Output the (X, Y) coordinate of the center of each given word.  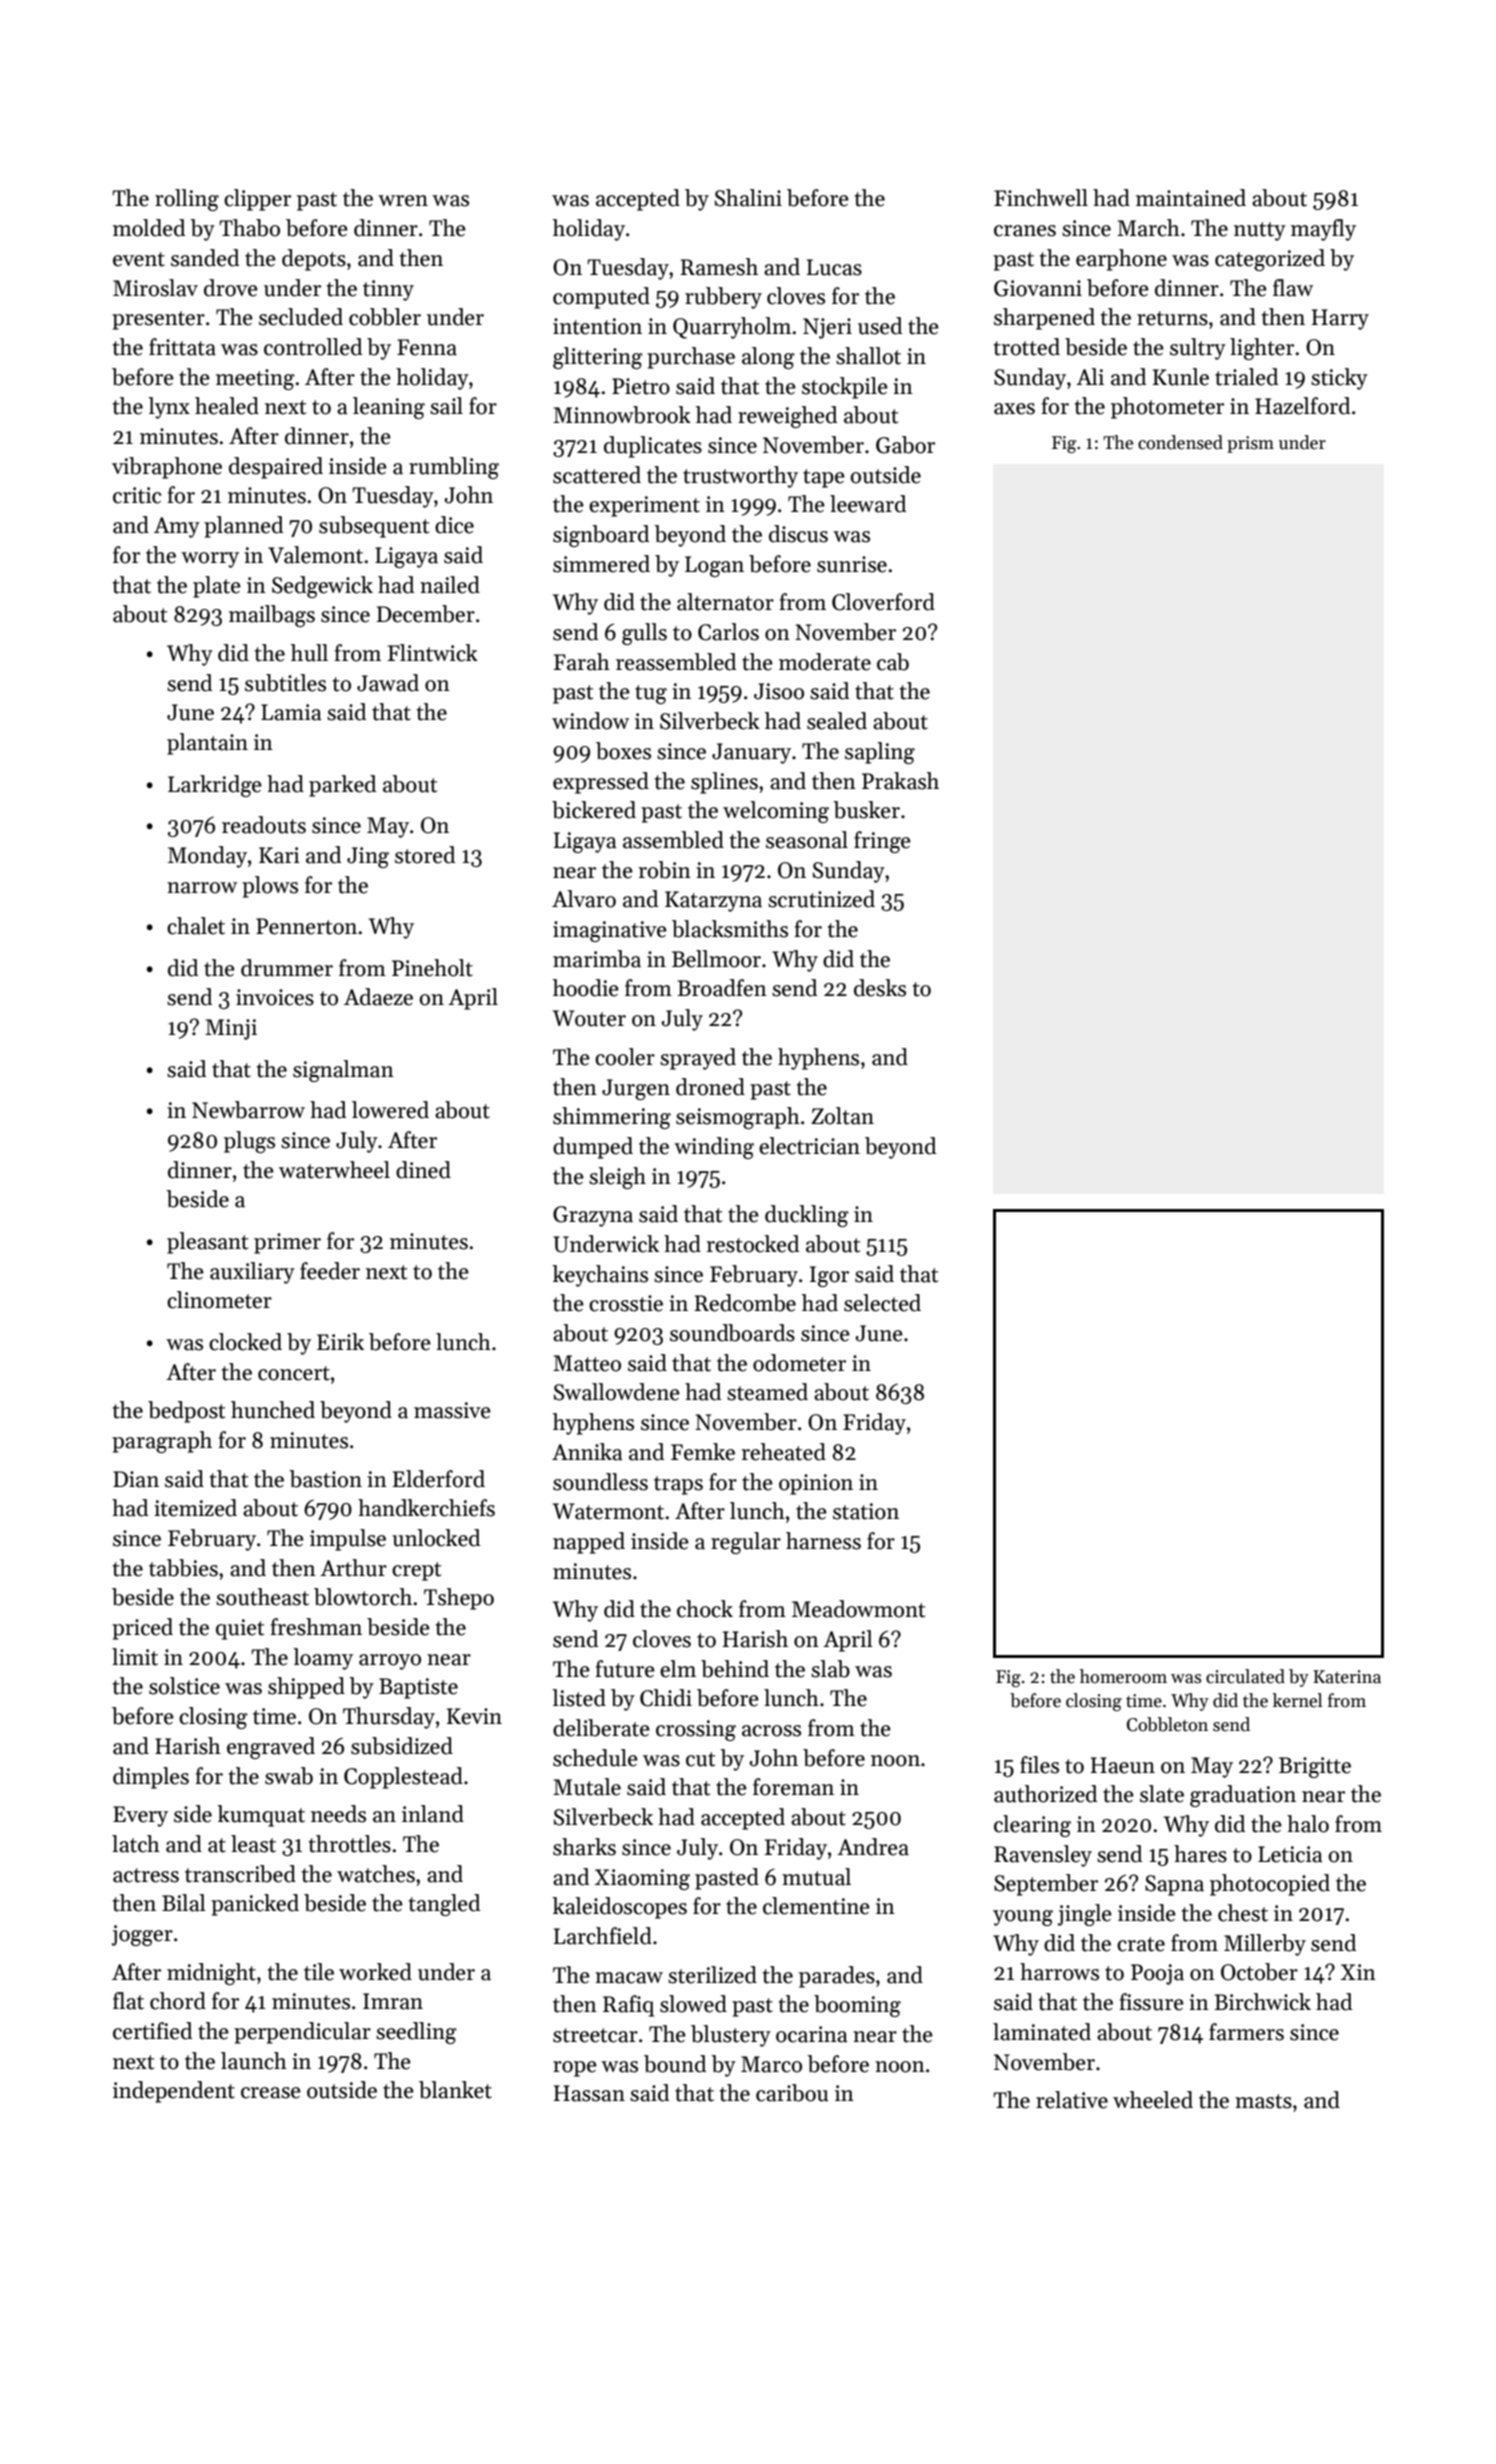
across (771, 1731)
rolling (187, 200)
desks (880, 988)
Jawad (388, 683)
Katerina (1347, 1677)
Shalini (748, 198)
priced (142, 1629)
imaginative (610, 931)
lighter (1262, 349)
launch (254, 2061)
